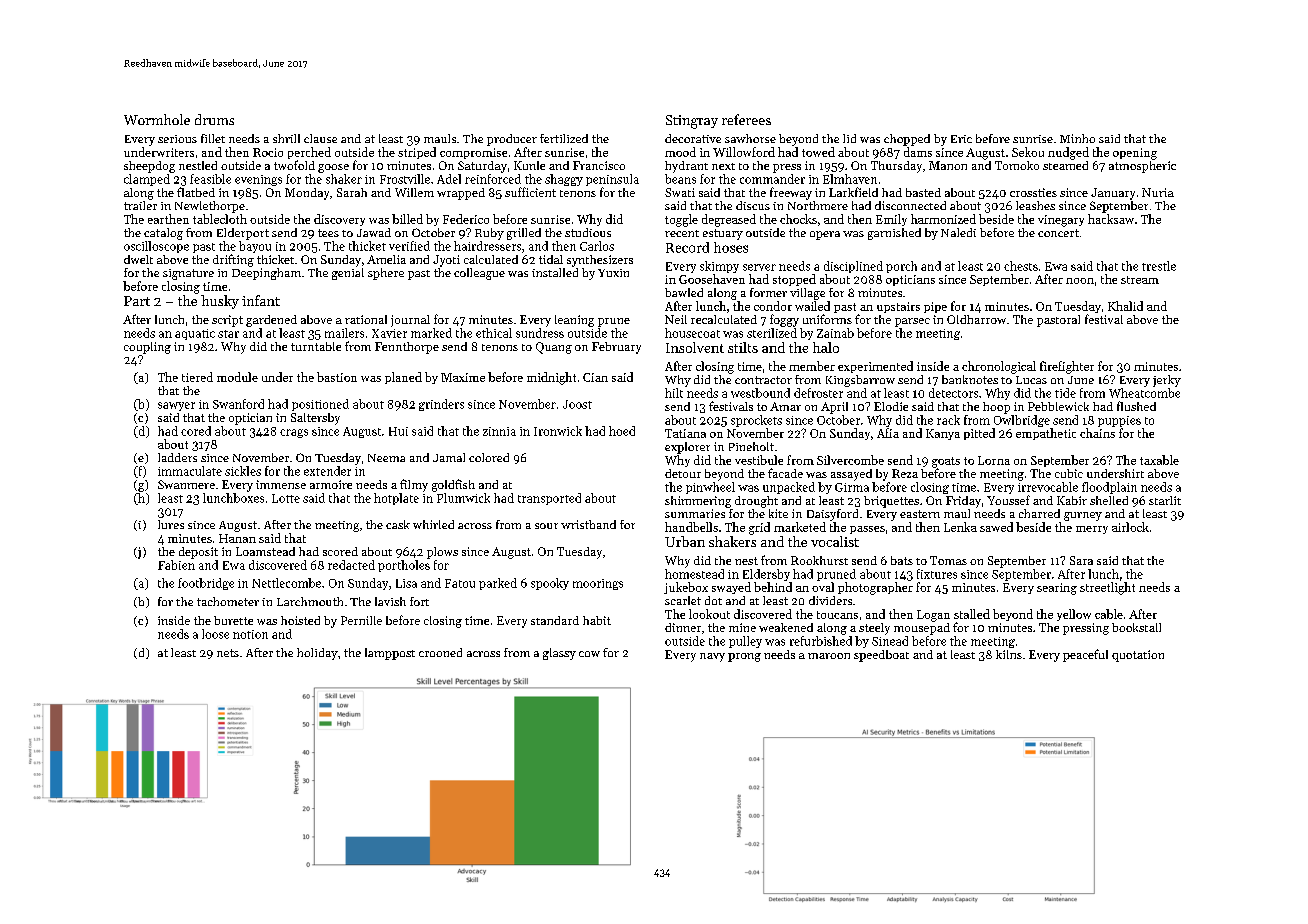 The width and height of the screenshot is (1308, 924). Describe the element at coordinates (1158, 192) in the screenshot. I see `Nuria` at that location.
